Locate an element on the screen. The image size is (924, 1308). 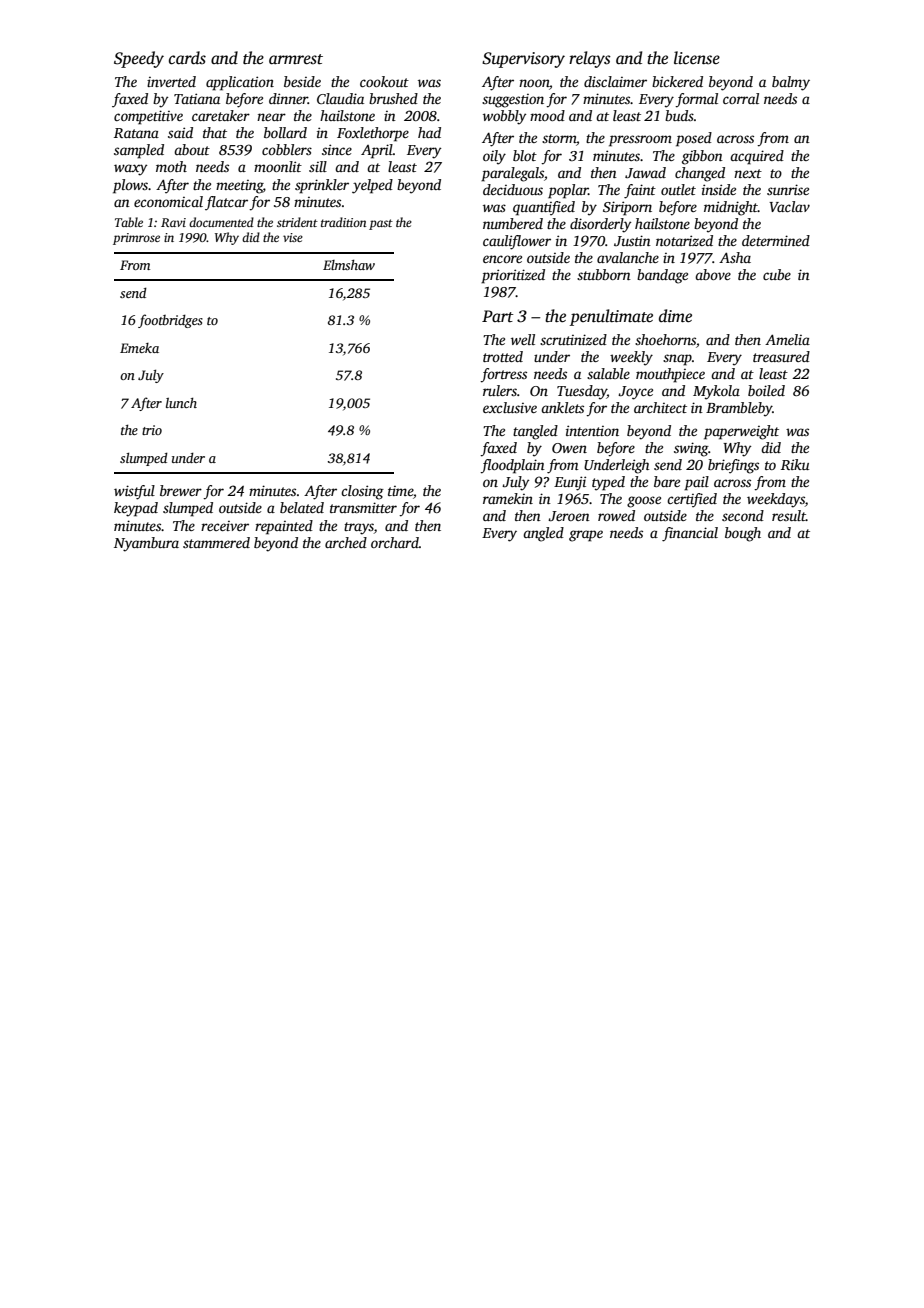
mouthpiece is located at coordinates (670, 375).
